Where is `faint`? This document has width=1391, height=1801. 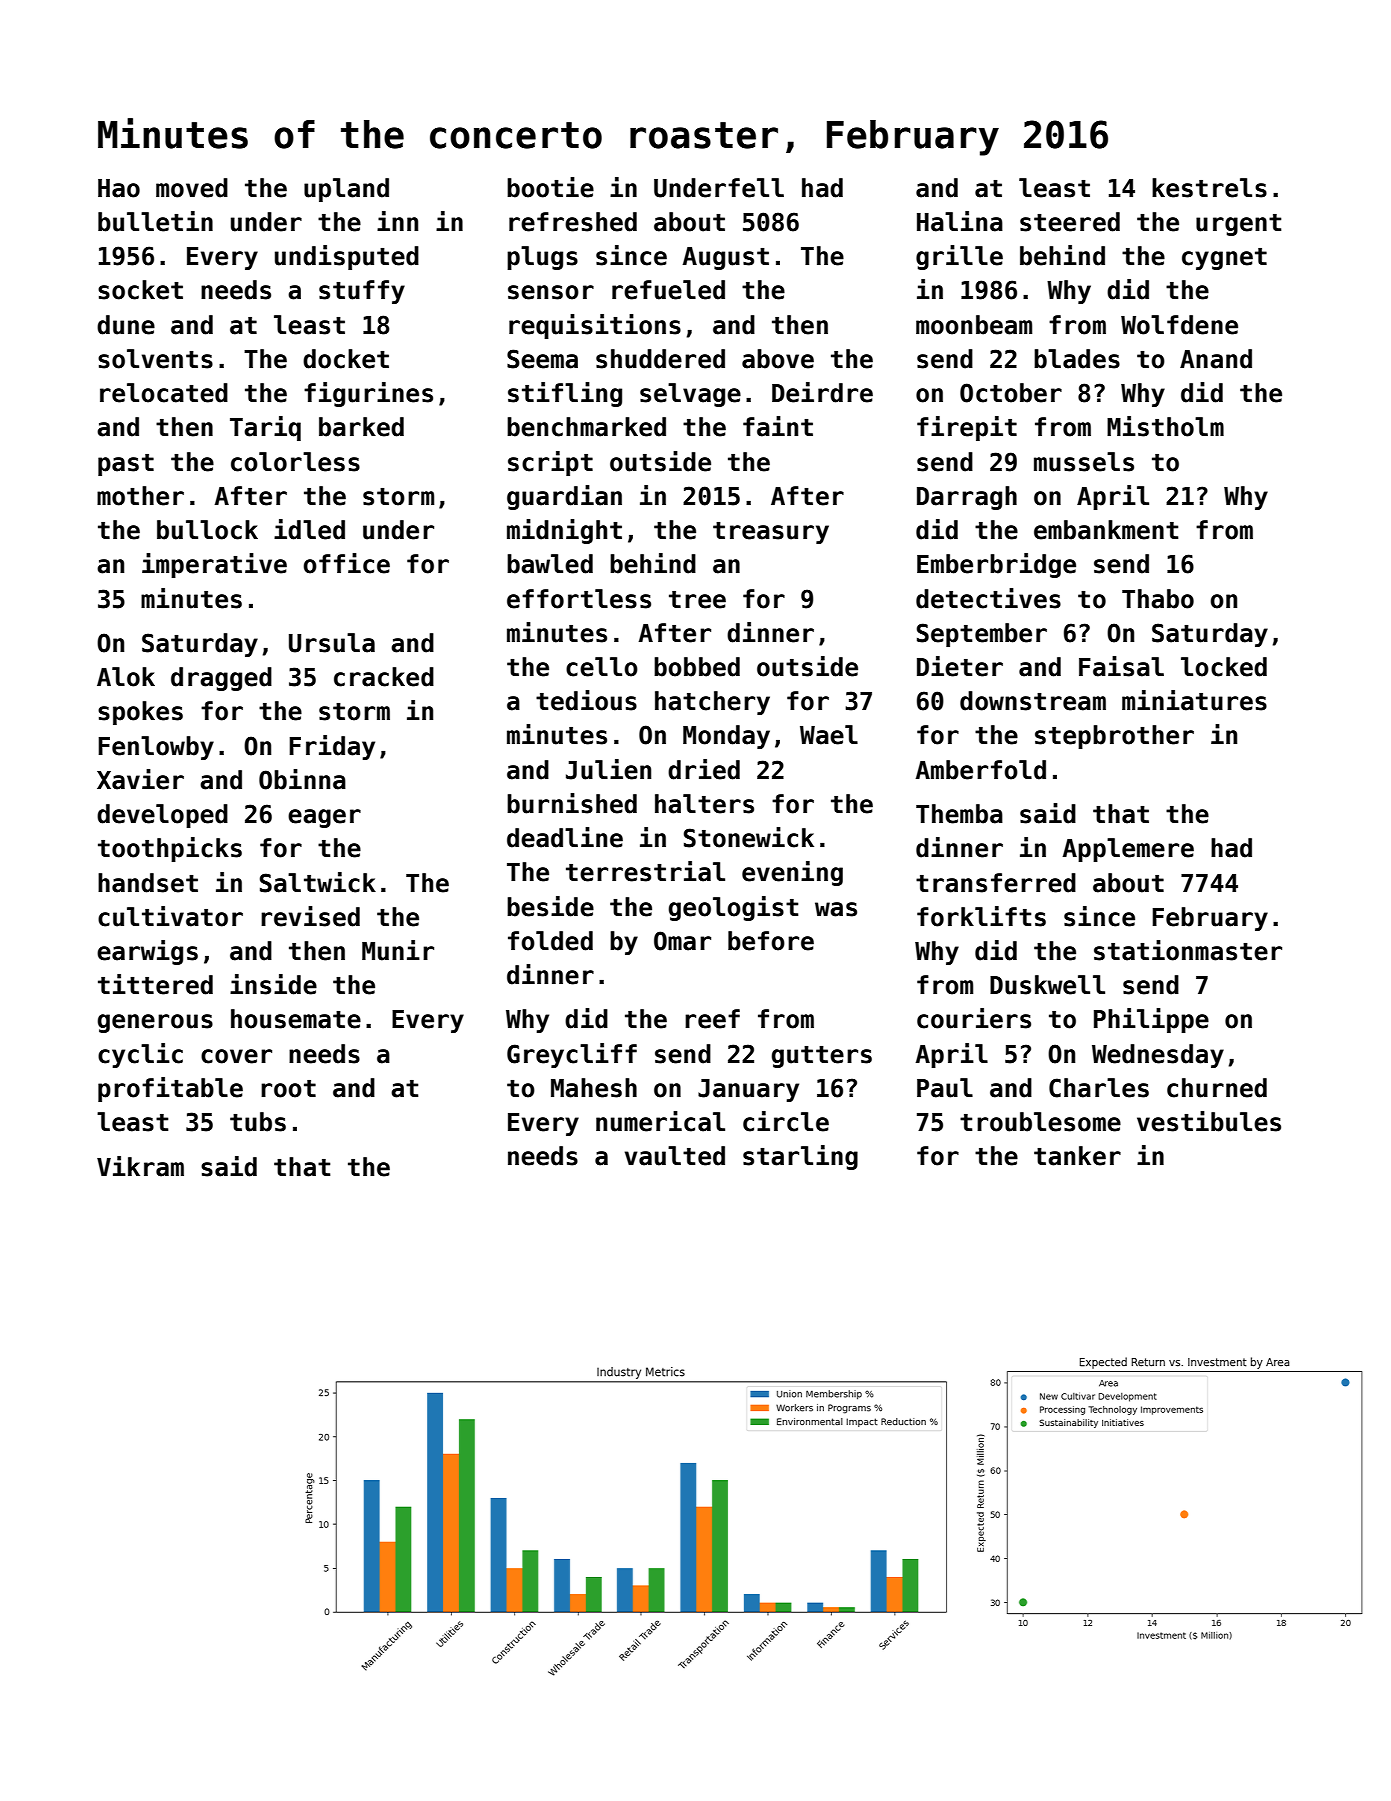 faint is located at coordinates (778, 426).
